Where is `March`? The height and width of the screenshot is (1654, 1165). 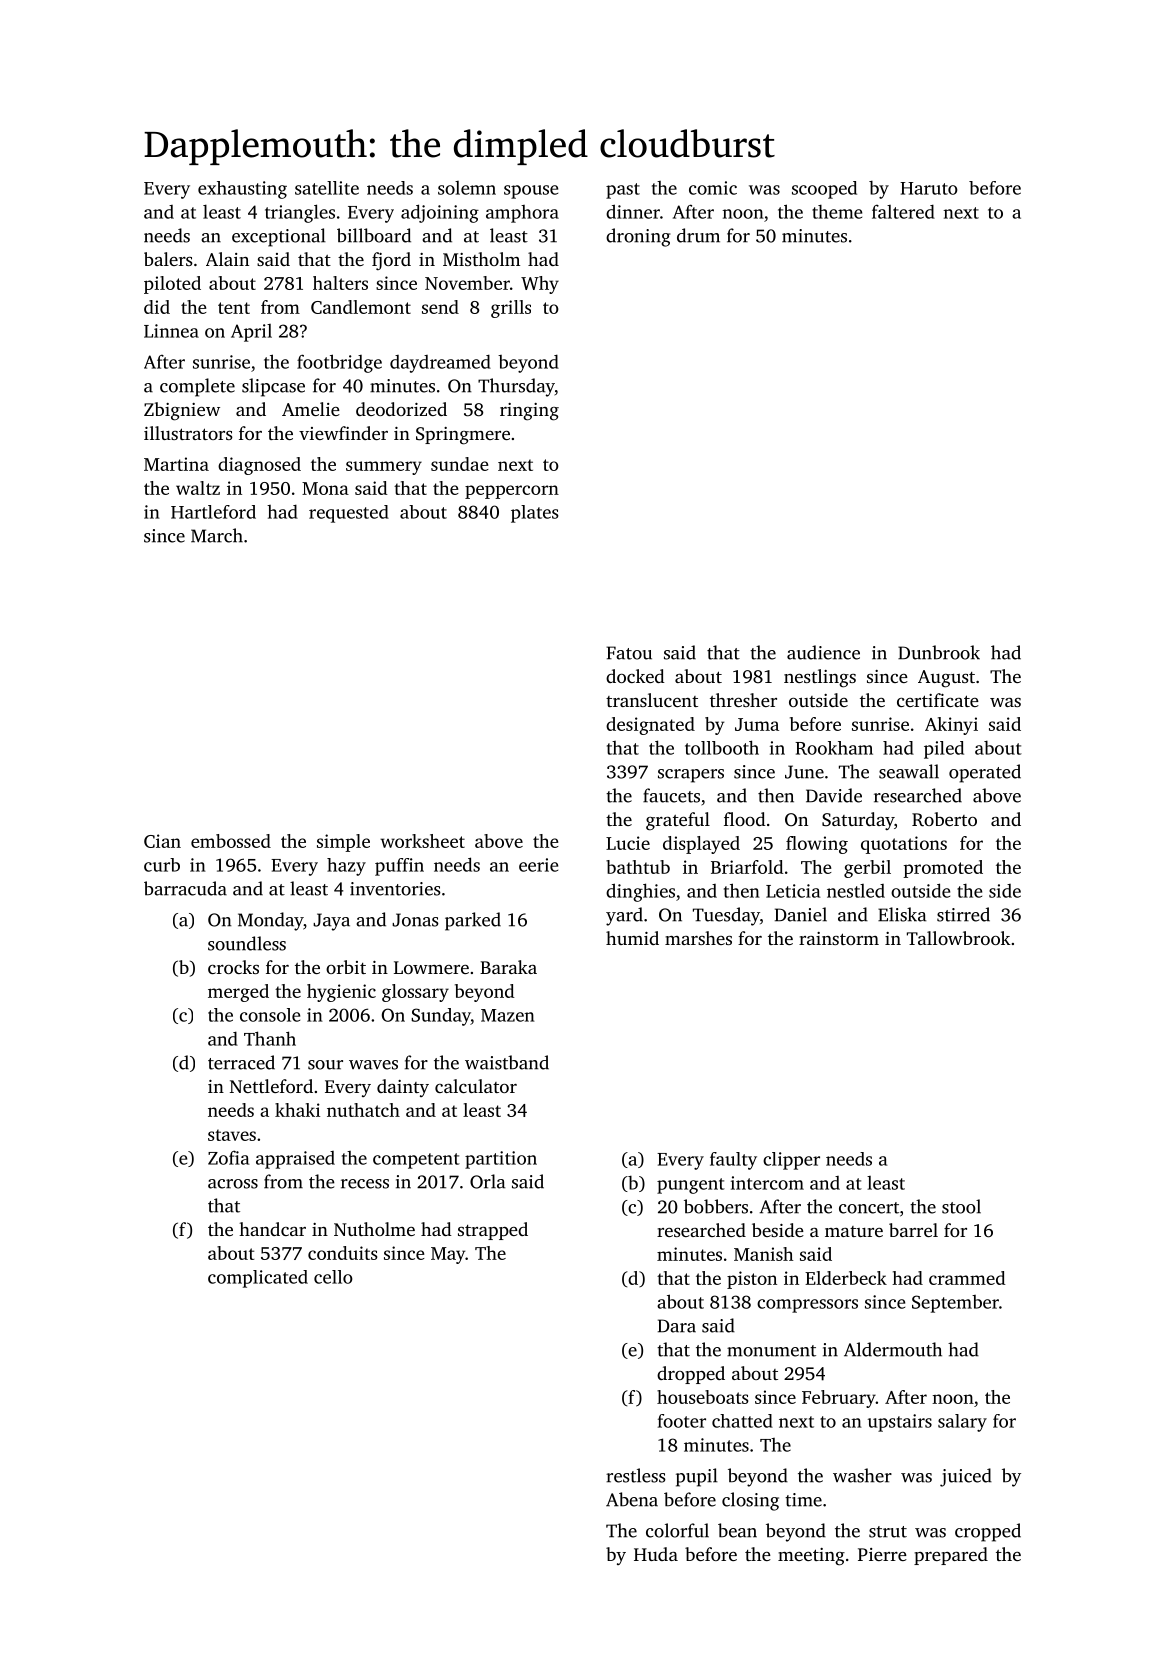 March is located at coordinates (217, 535).
